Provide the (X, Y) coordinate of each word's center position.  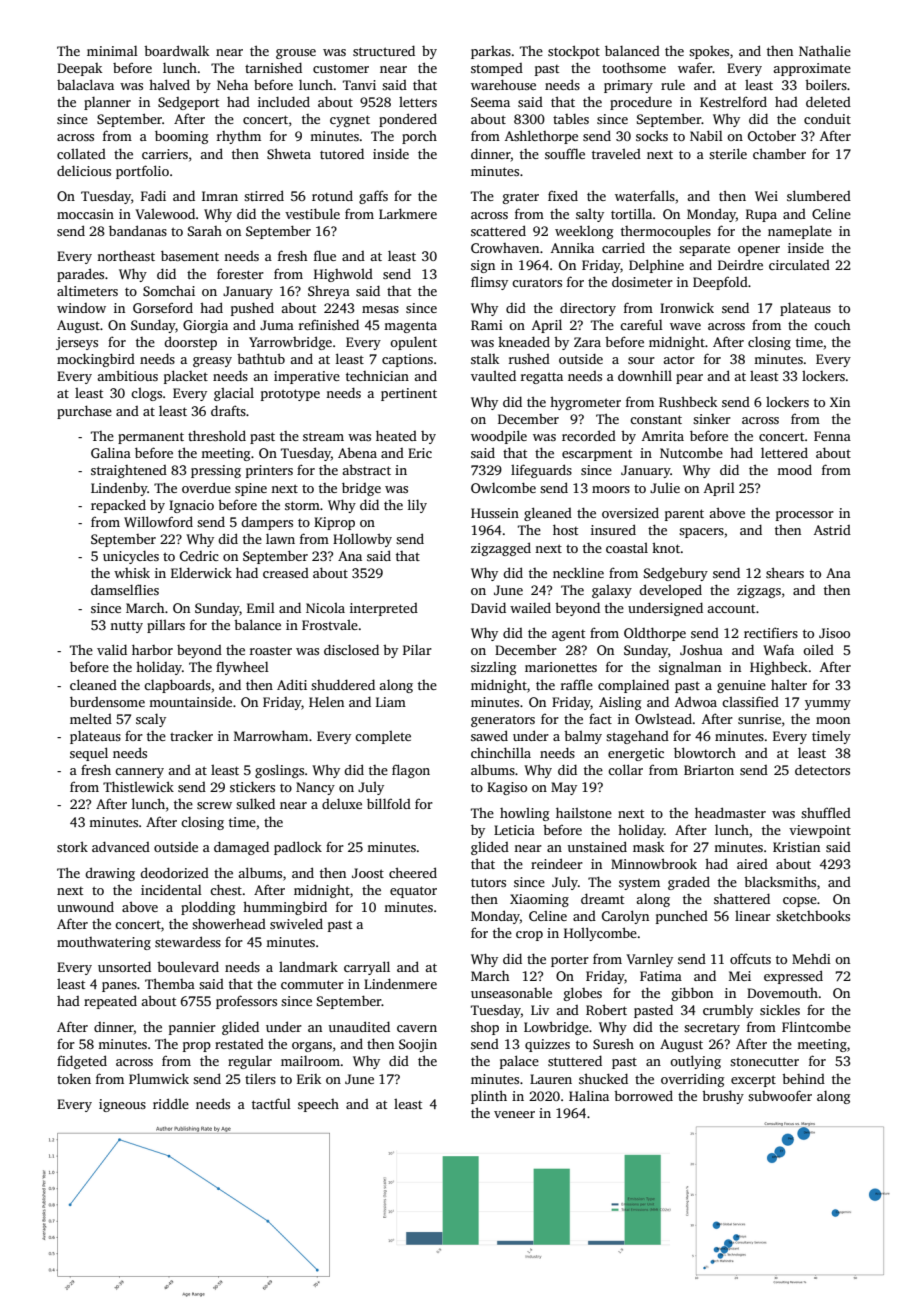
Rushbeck (688, 401)
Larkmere (408, 213)
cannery (139, 773)
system (639, 884)
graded (689, 883)
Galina (111, 452)
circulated (799, 264)
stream (323, 436)
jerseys (77, 343)
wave (685, 326)
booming (181, 137)
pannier (192, 1028)
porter (570, 961)
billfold (389, 803)
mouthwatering (104, 943)
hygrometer (585, 403)
